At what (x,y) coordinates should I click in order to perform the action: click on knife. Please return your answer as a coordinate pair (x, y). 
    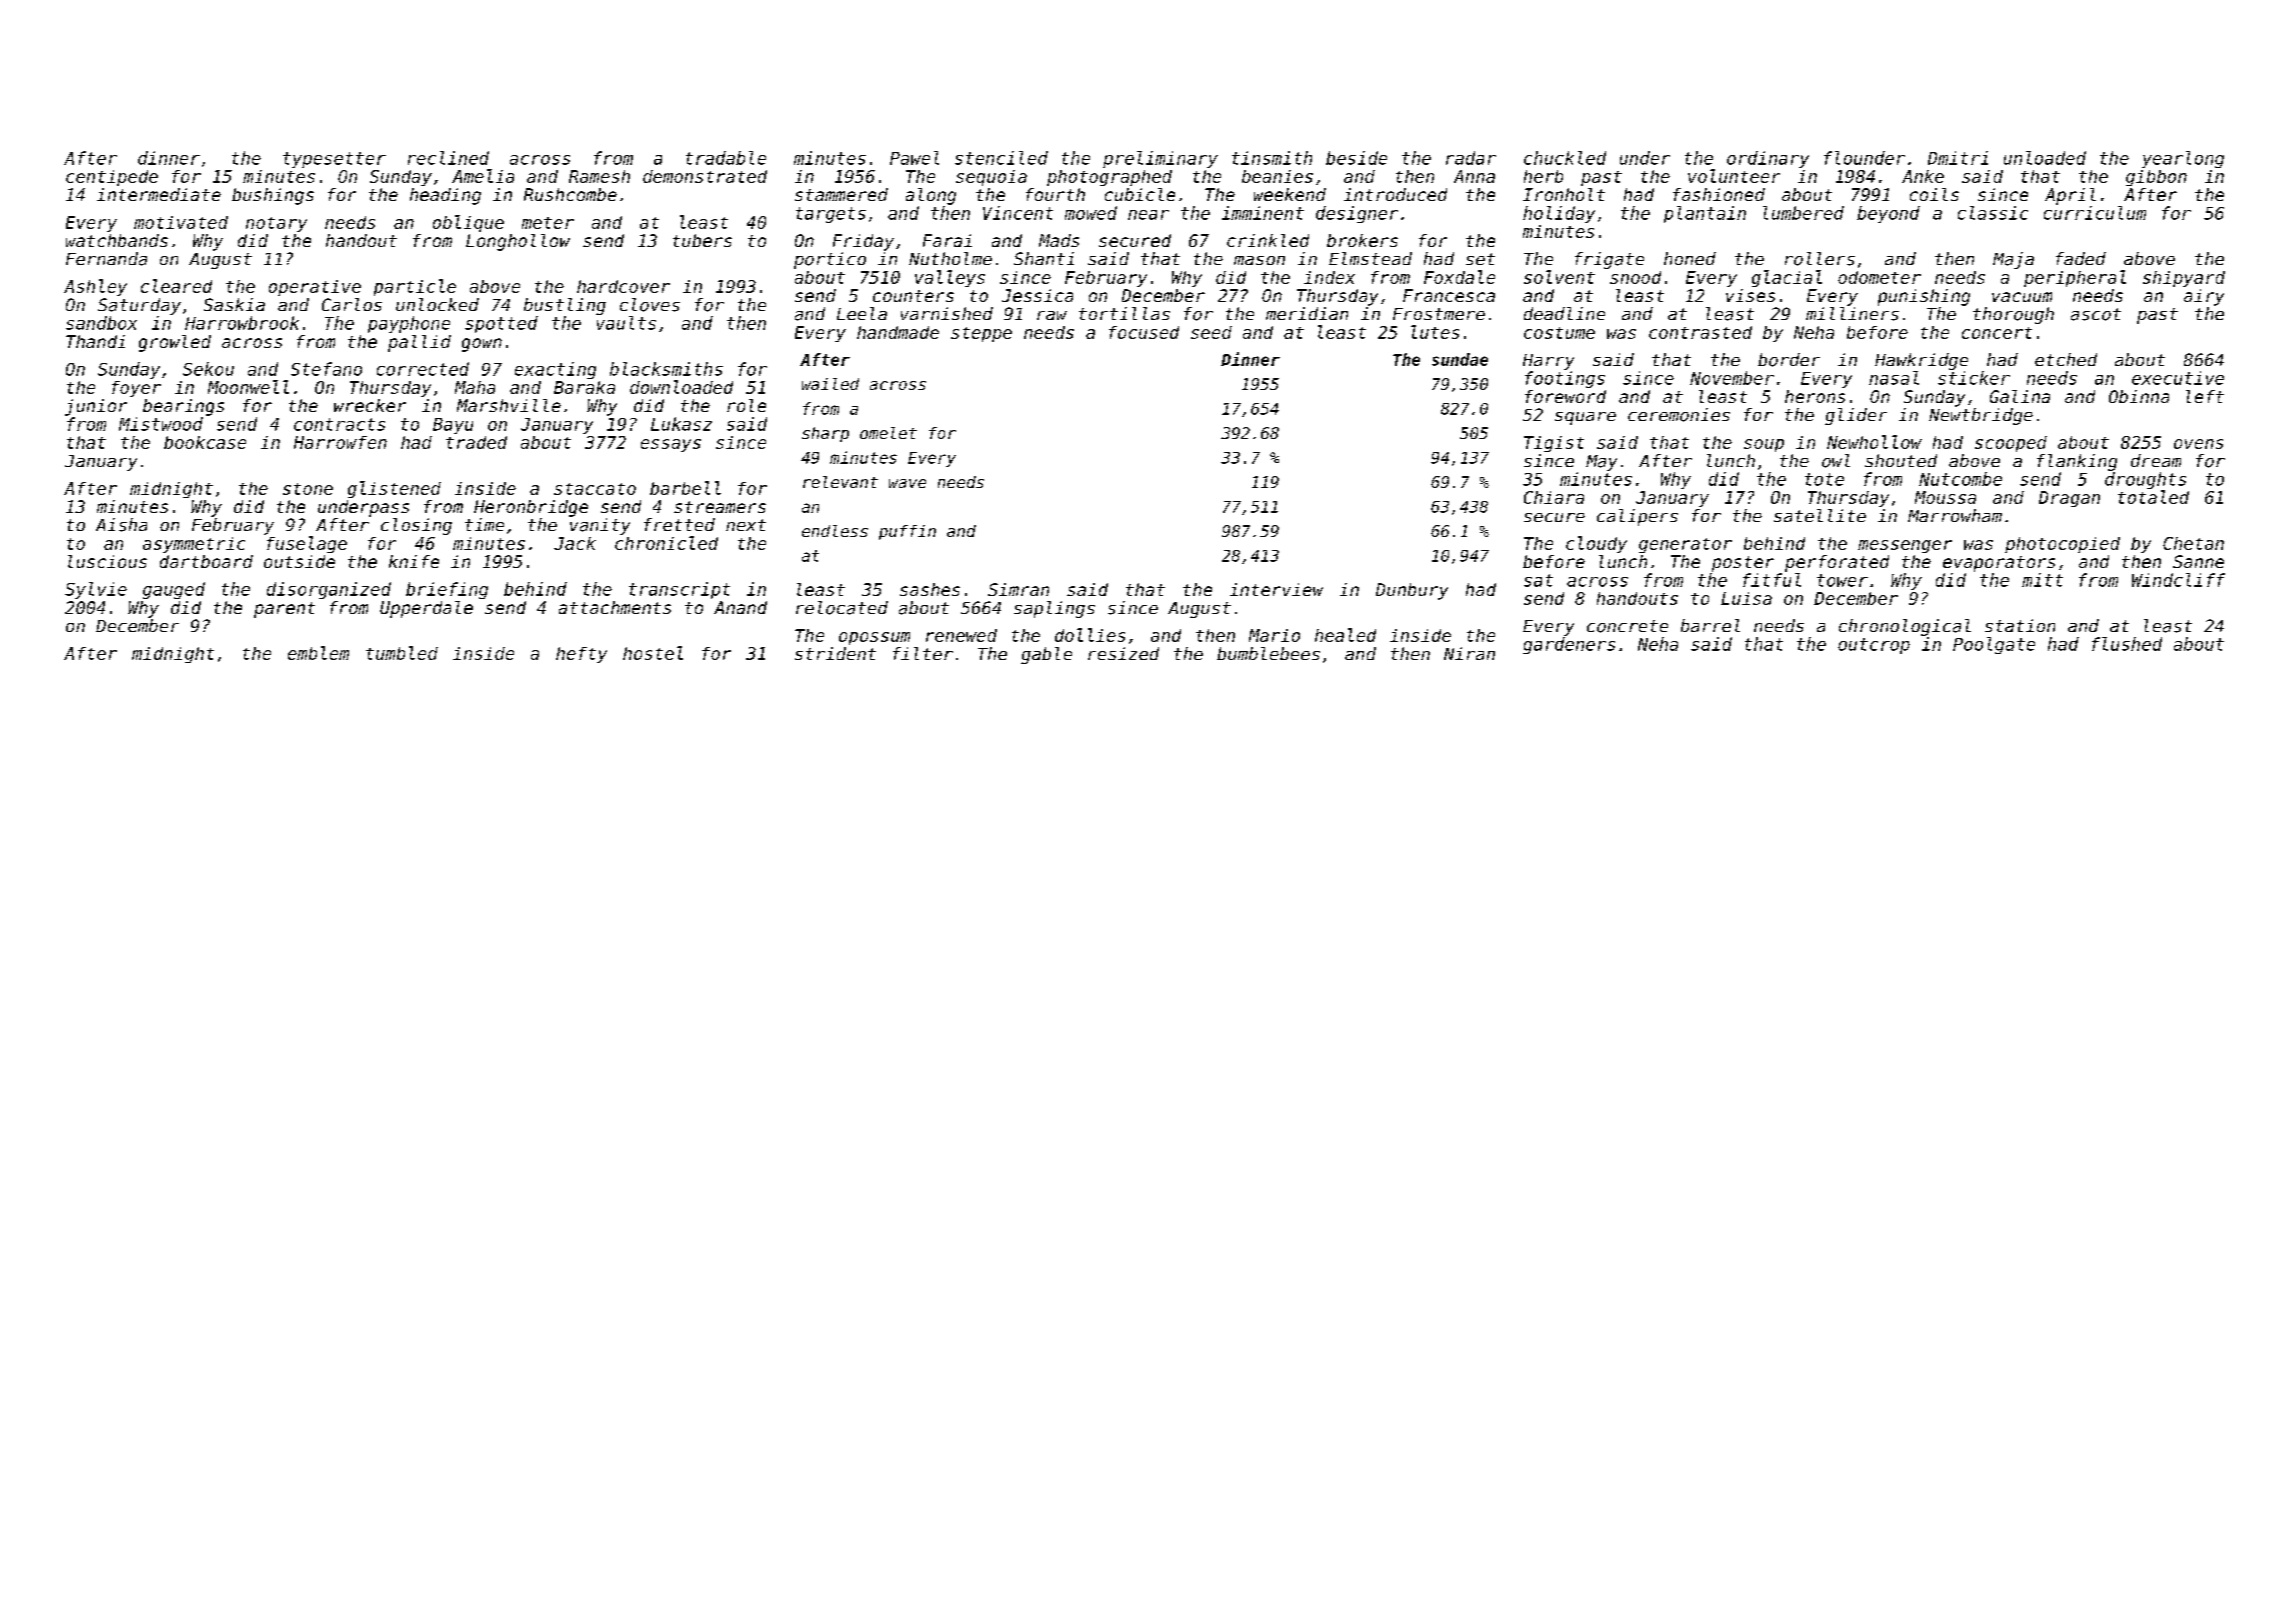
    Looking at the image, I should click on (414, 561).
